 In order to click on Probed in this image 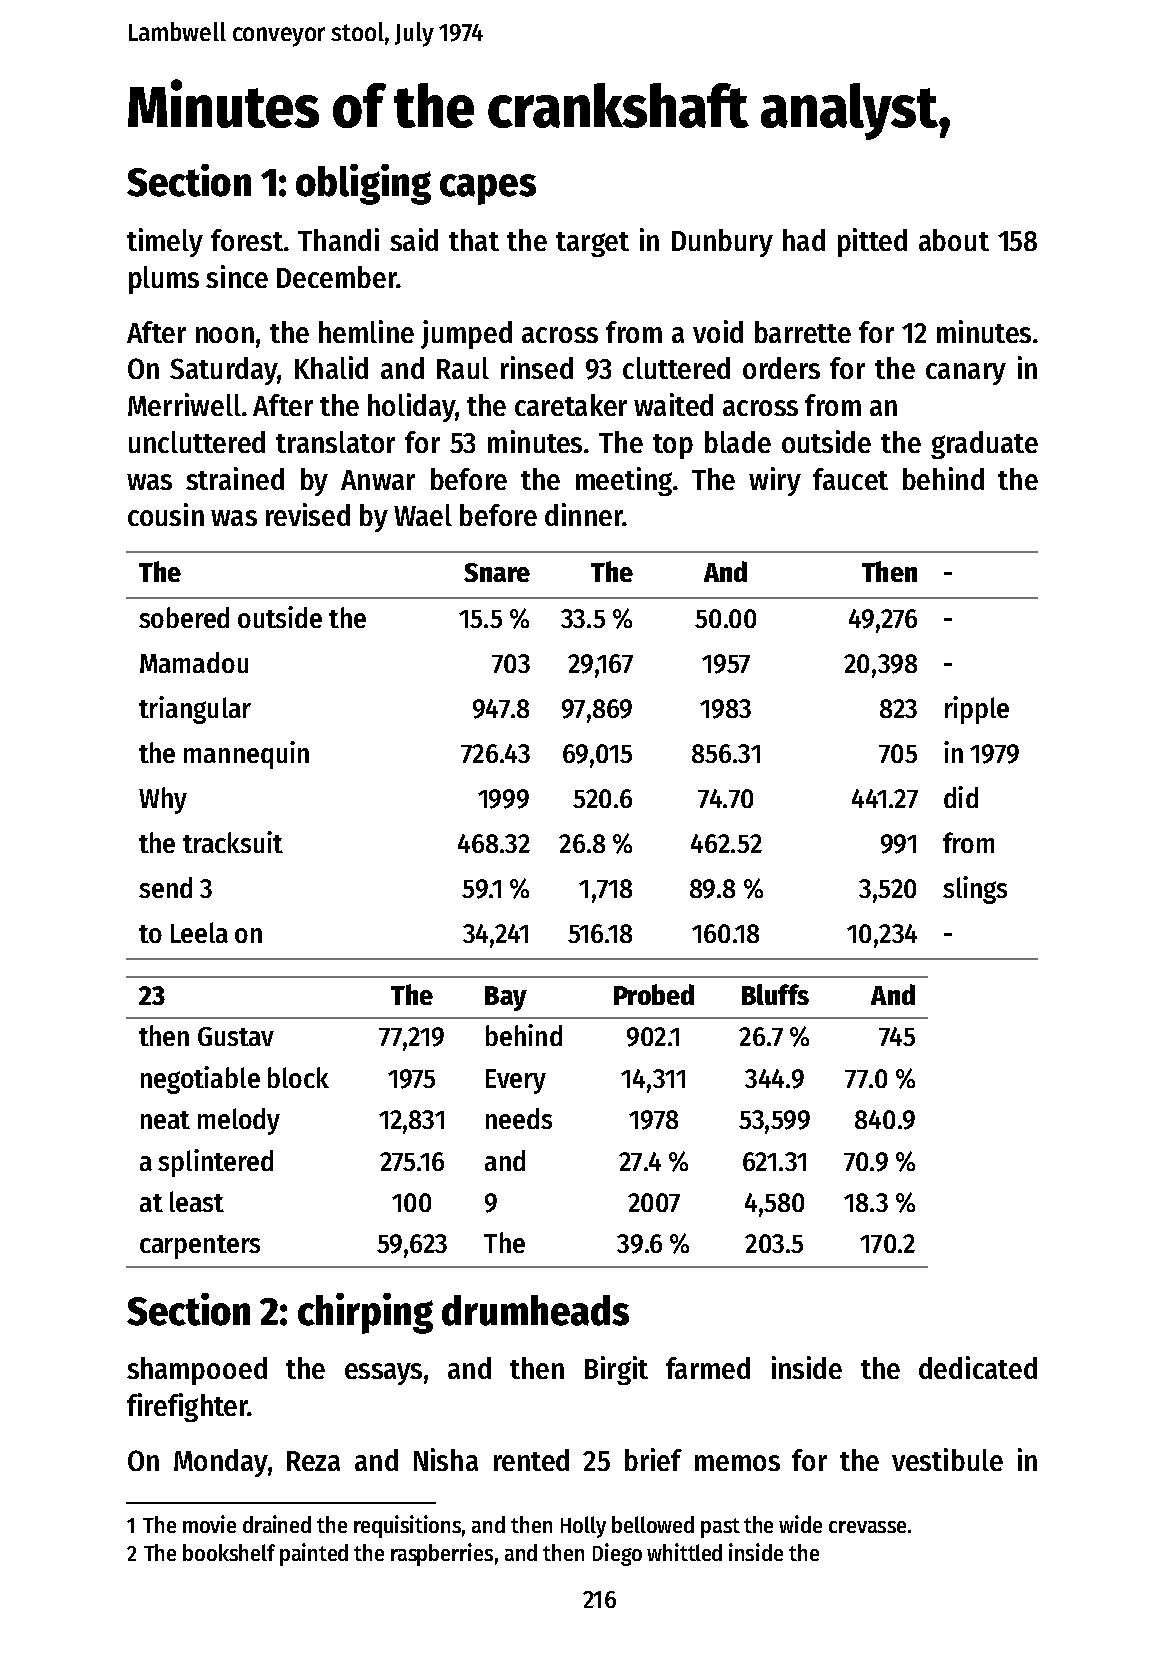, I will do `click(654, 994)`.
